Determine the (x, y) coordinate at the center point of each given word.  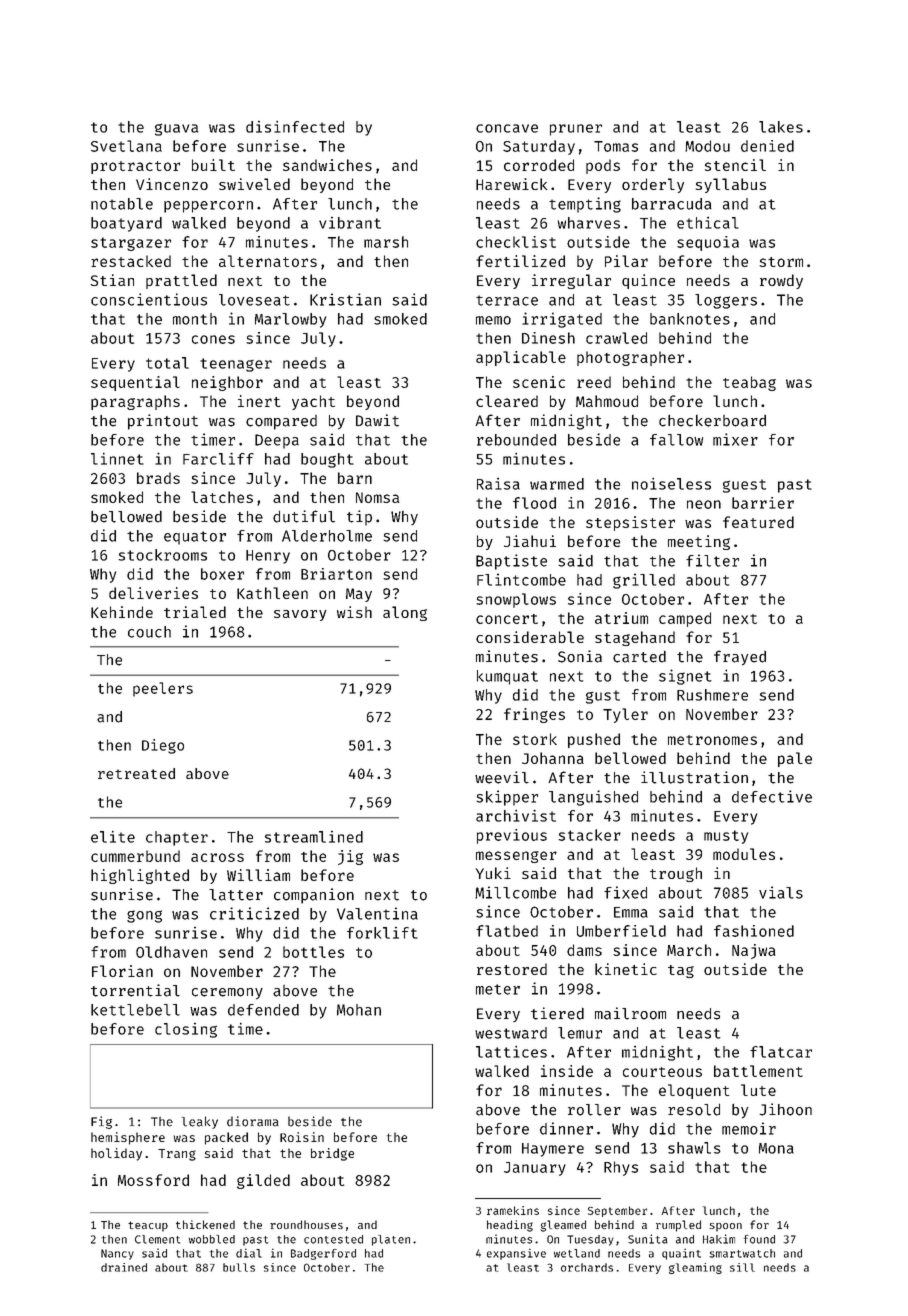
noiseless (671, 484)
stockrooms (162, 555)
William (258, 875)
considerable (530, 637)
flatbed (507, 931)
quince (648, 281)
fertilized (520, 261)
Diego (163, 746)
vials (781, 892)
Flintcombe (521, 579)
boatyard (126, 224)
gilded (263, 1181)
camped (685, 619)
